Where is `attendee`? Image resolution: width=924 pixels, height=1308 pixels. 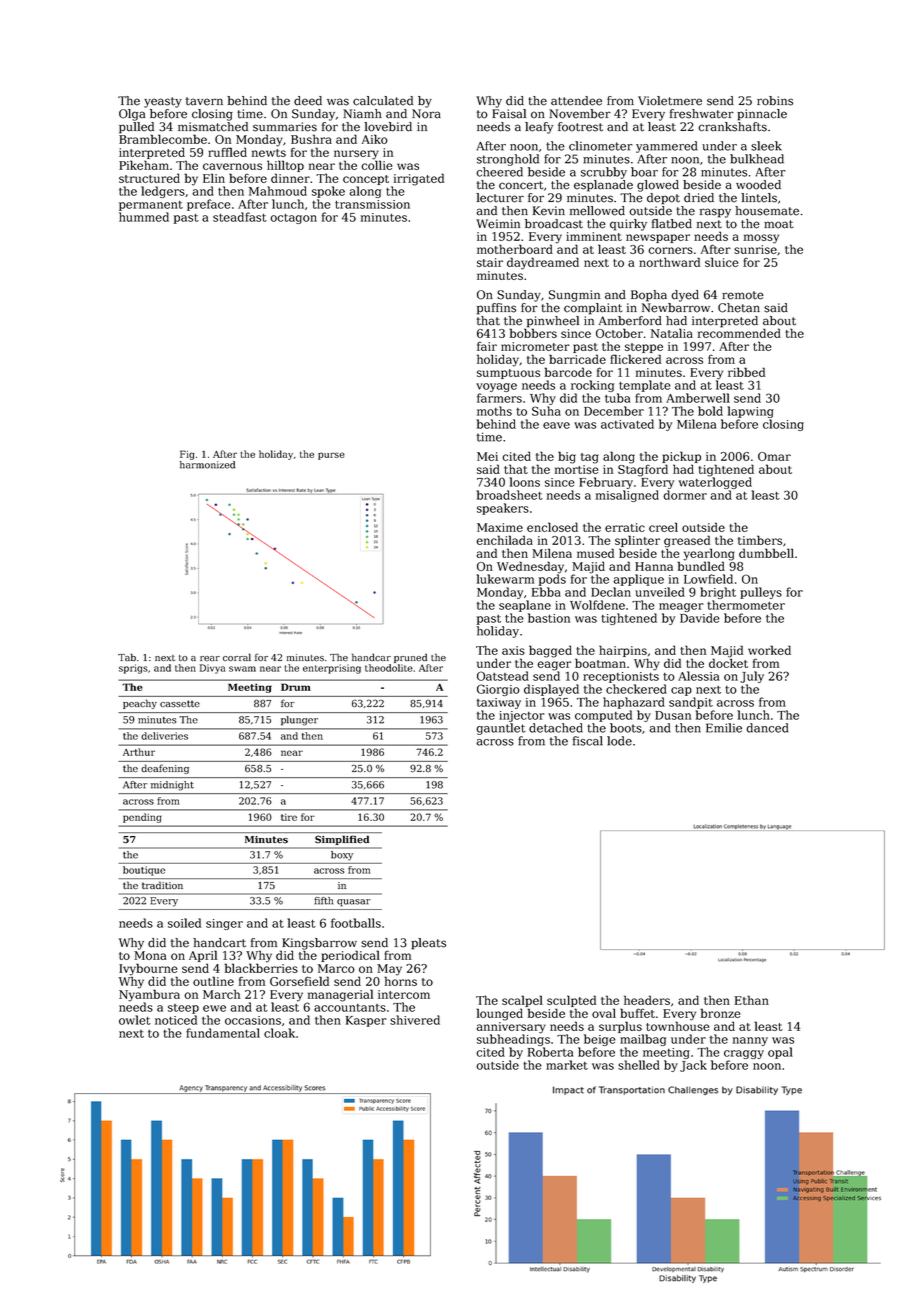 attendee is located at coordinates (576, 101).
